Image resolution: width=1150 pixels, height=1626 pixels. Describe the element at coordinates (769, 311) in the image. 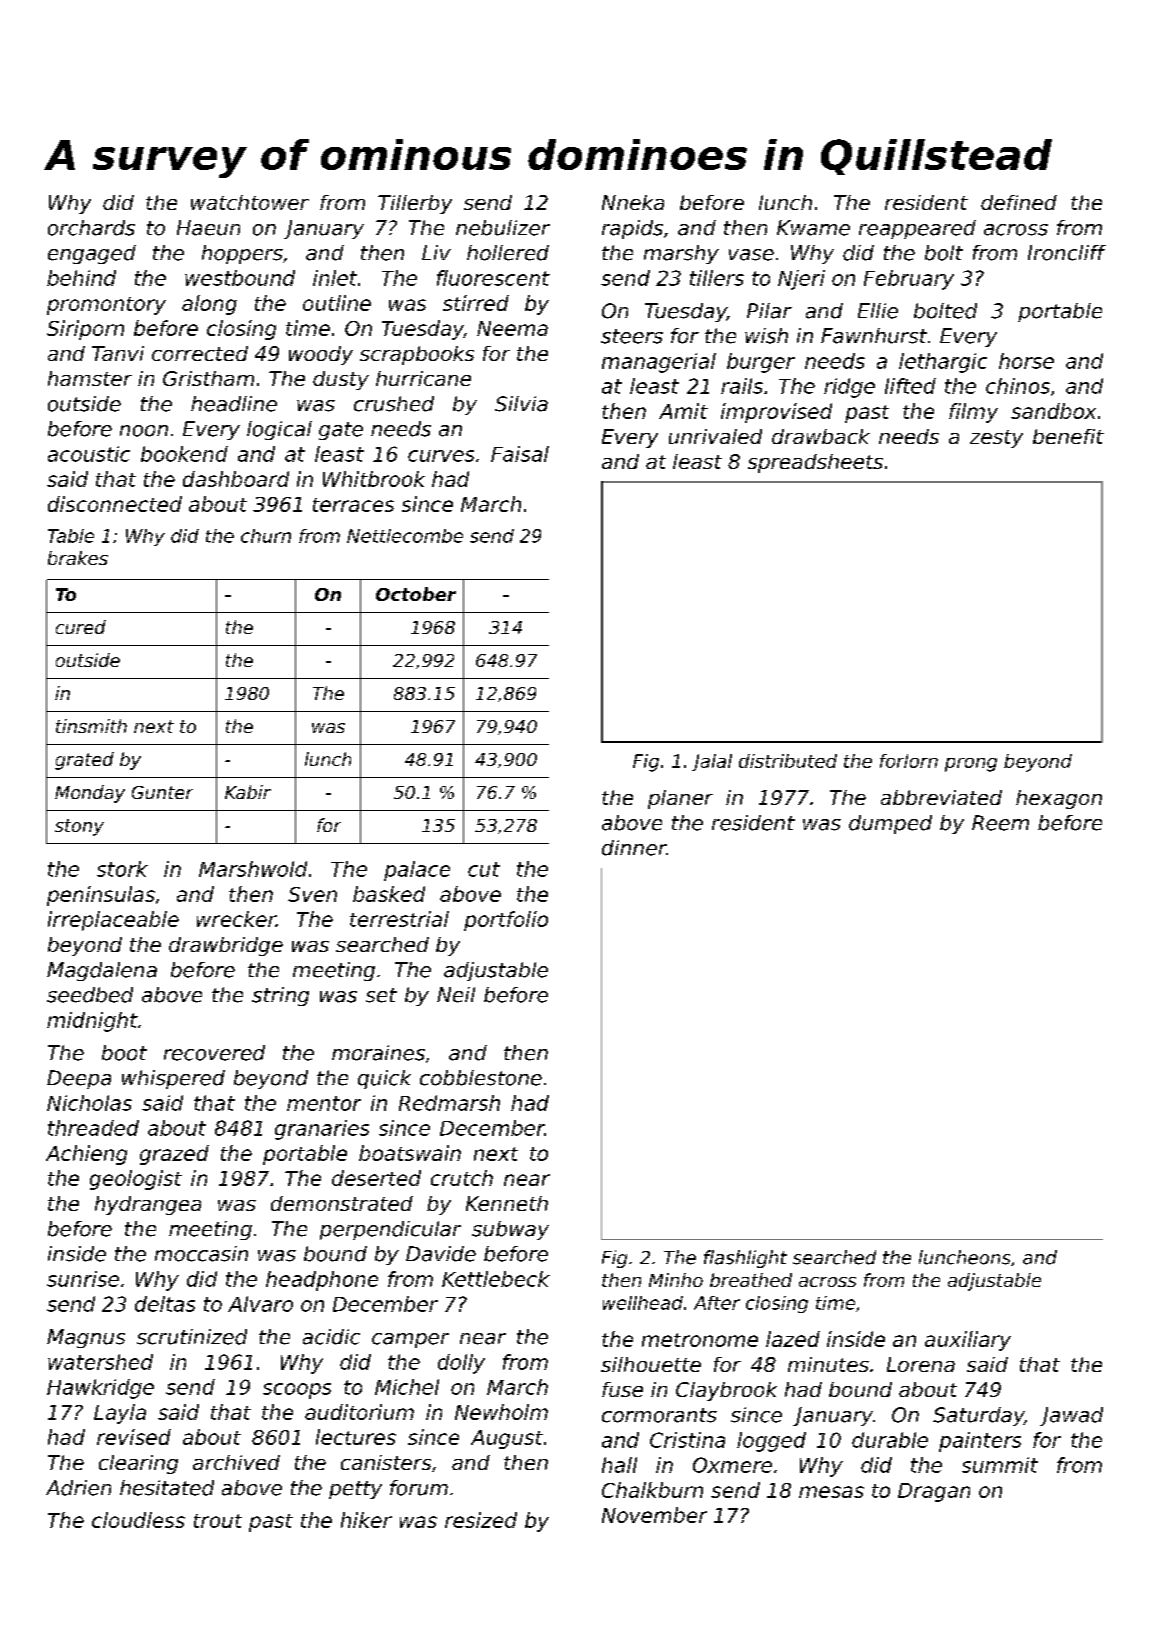

I see `Pilar` at that location.
